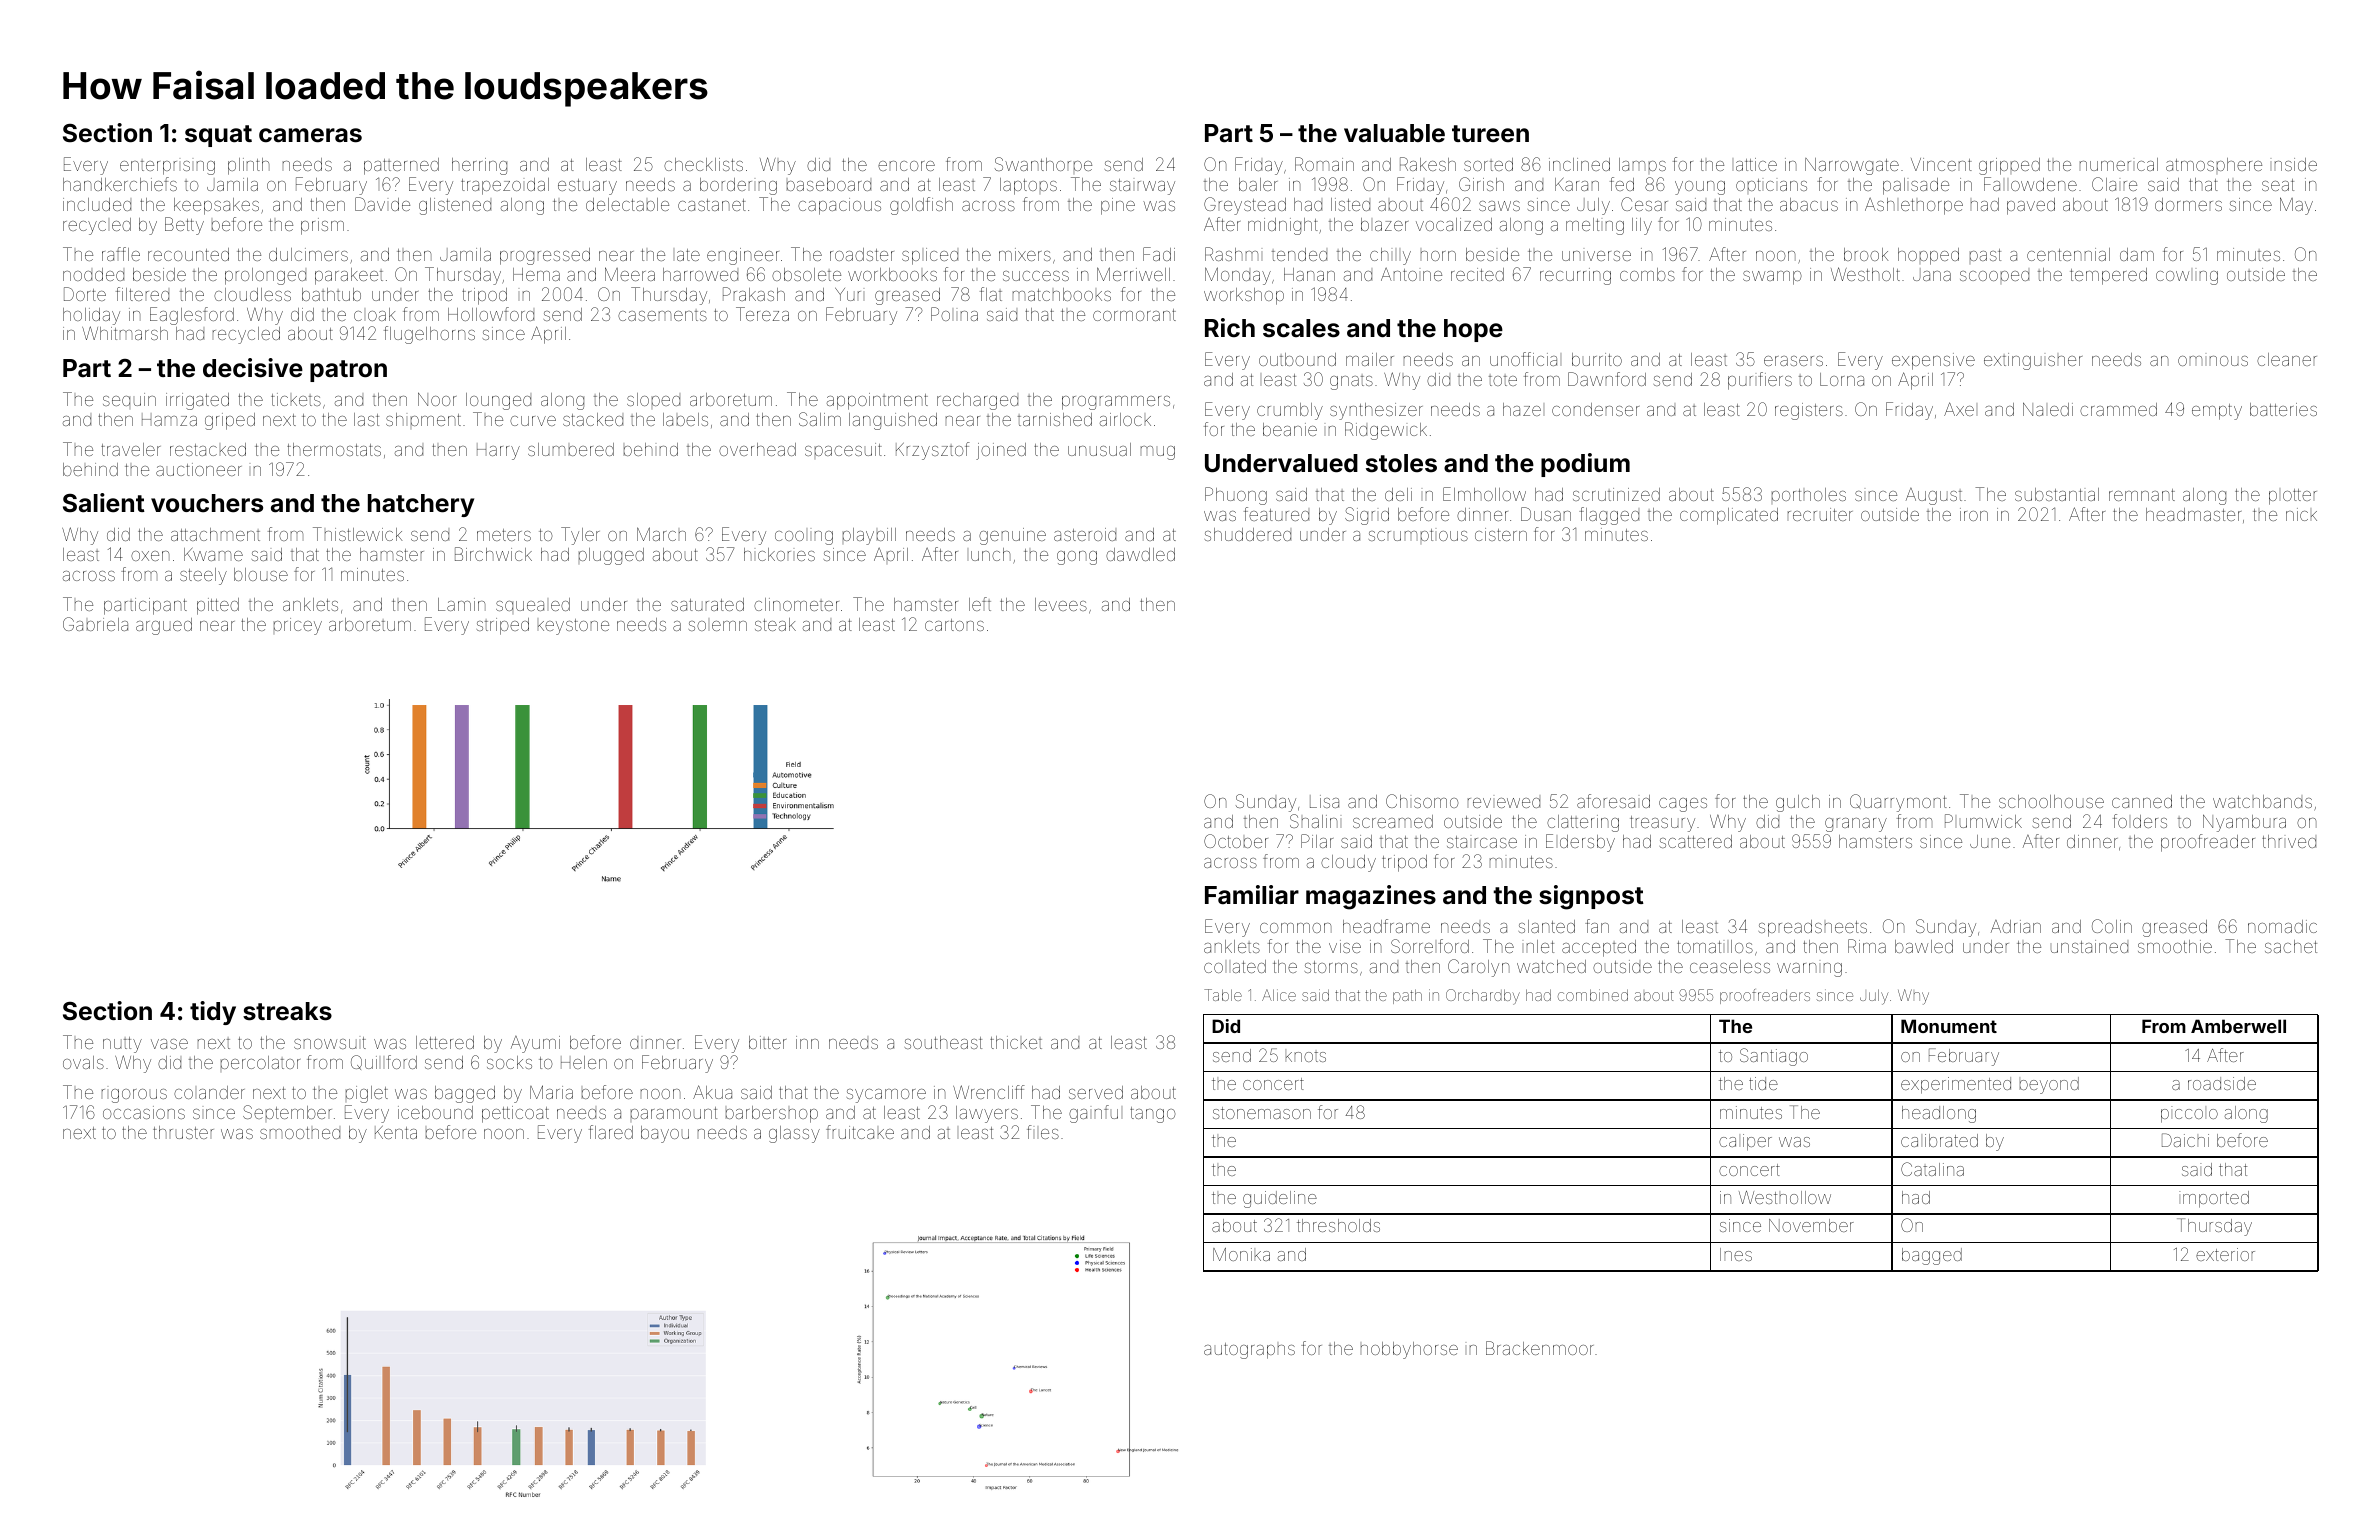  What do you see at coordinates (183, 1132) in the screenshot?
I see `thruster` at bounding box center [183, 1132].
